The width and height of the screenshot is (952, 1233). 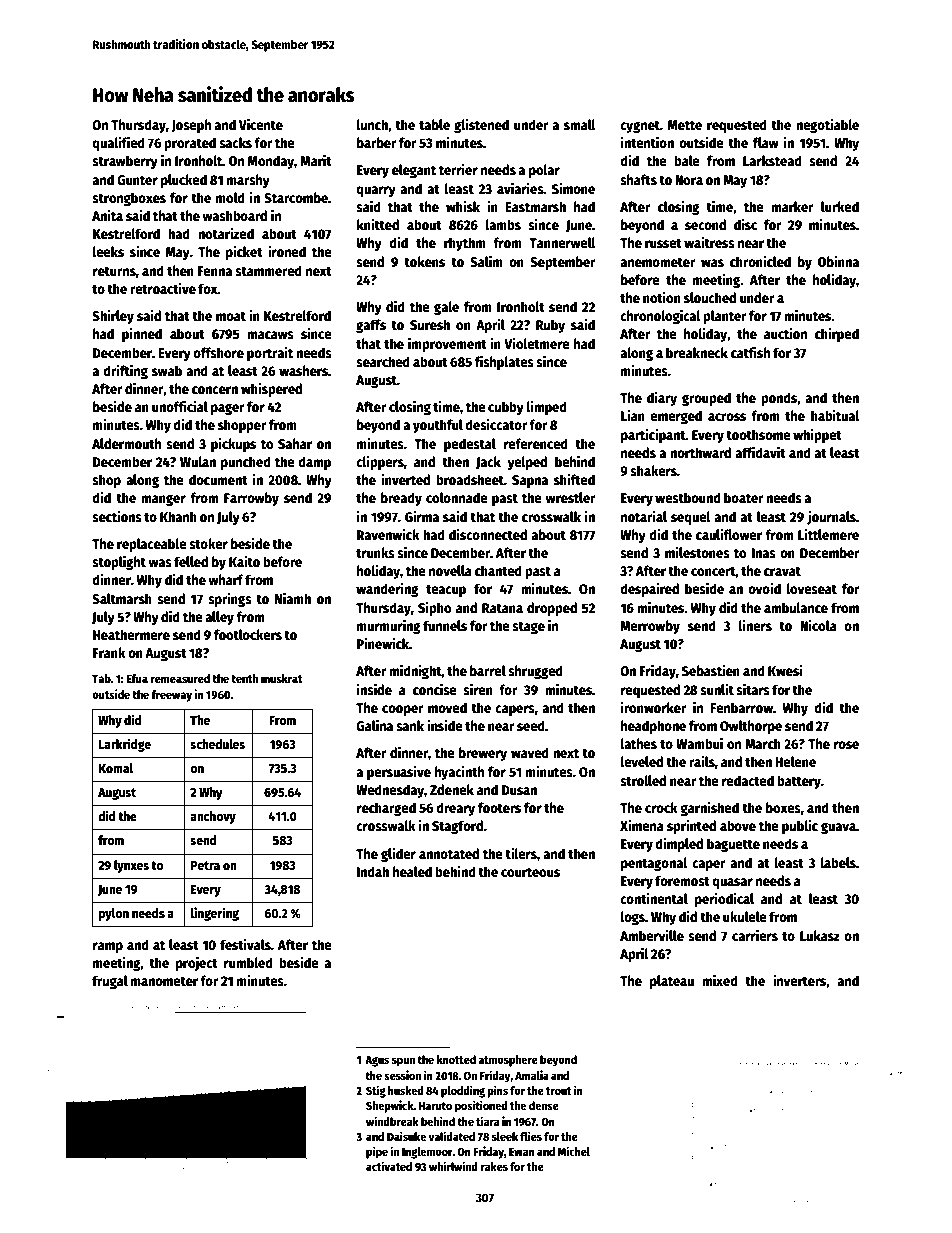 I want to click on boater, so click(x=743, y=497).
